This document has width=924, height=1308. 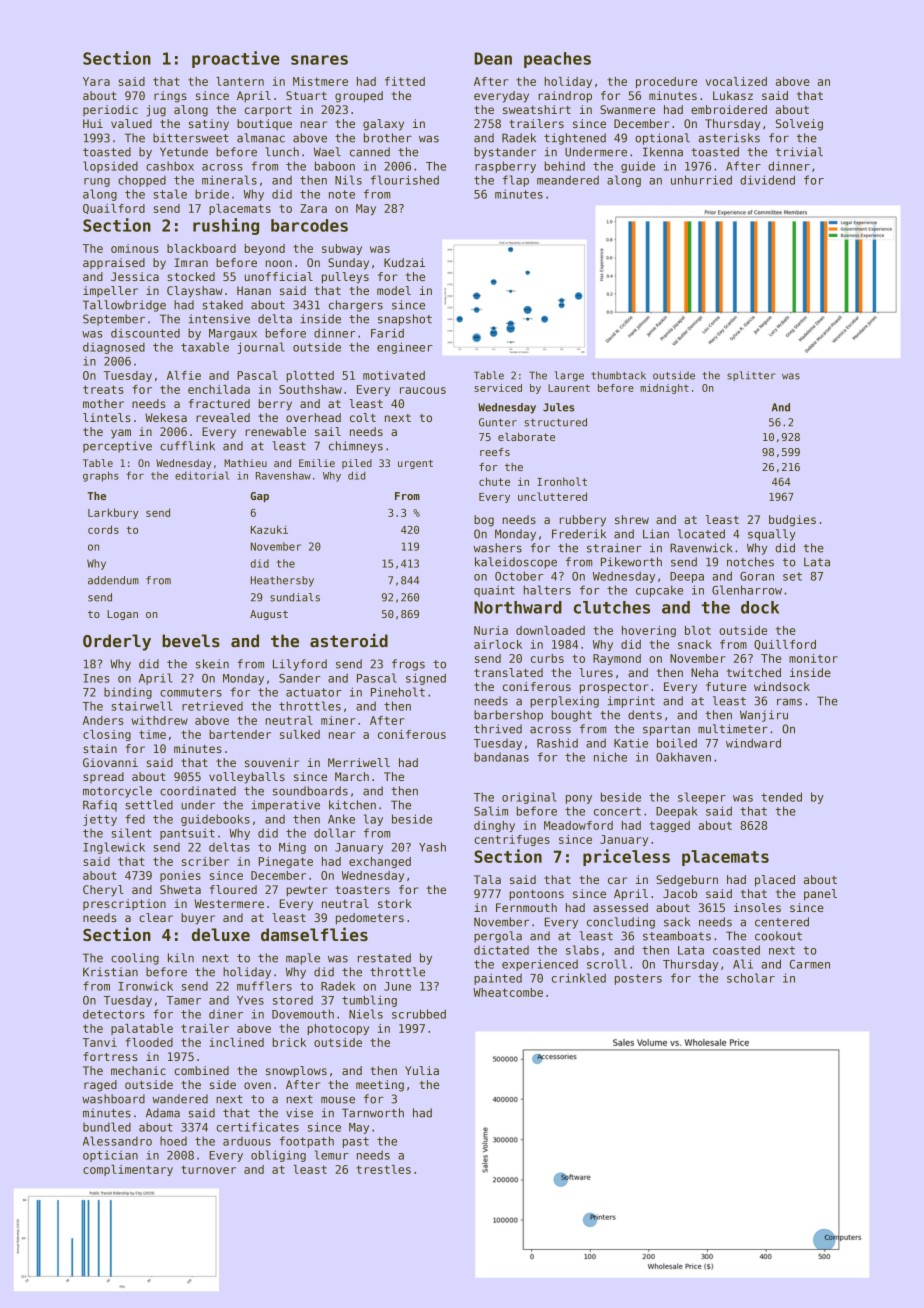 I want to click on vocalized, so click(x=736, y=81).
